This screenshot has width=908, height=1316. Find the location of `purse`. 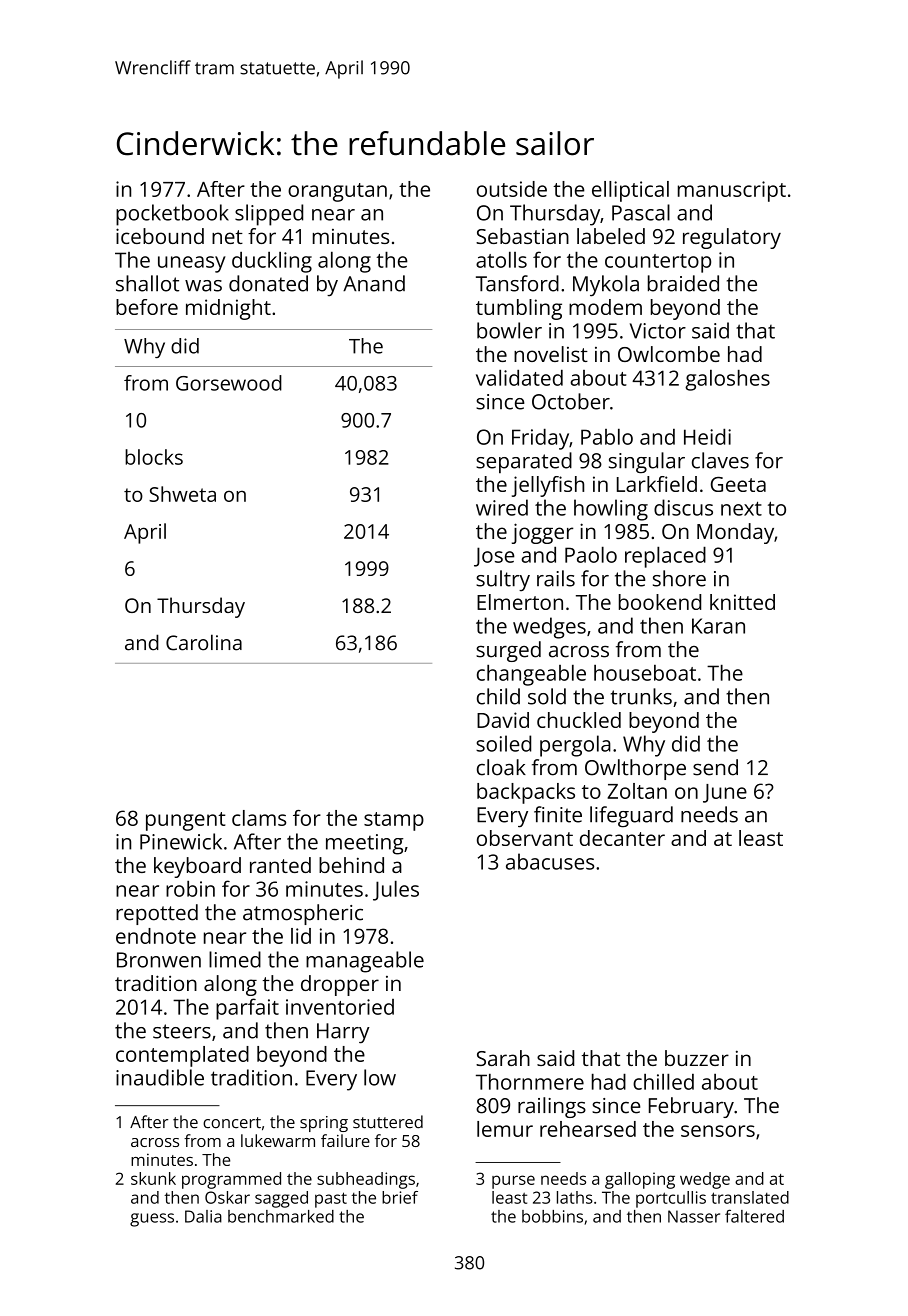

purse is located at coordinates (513, 1182).
